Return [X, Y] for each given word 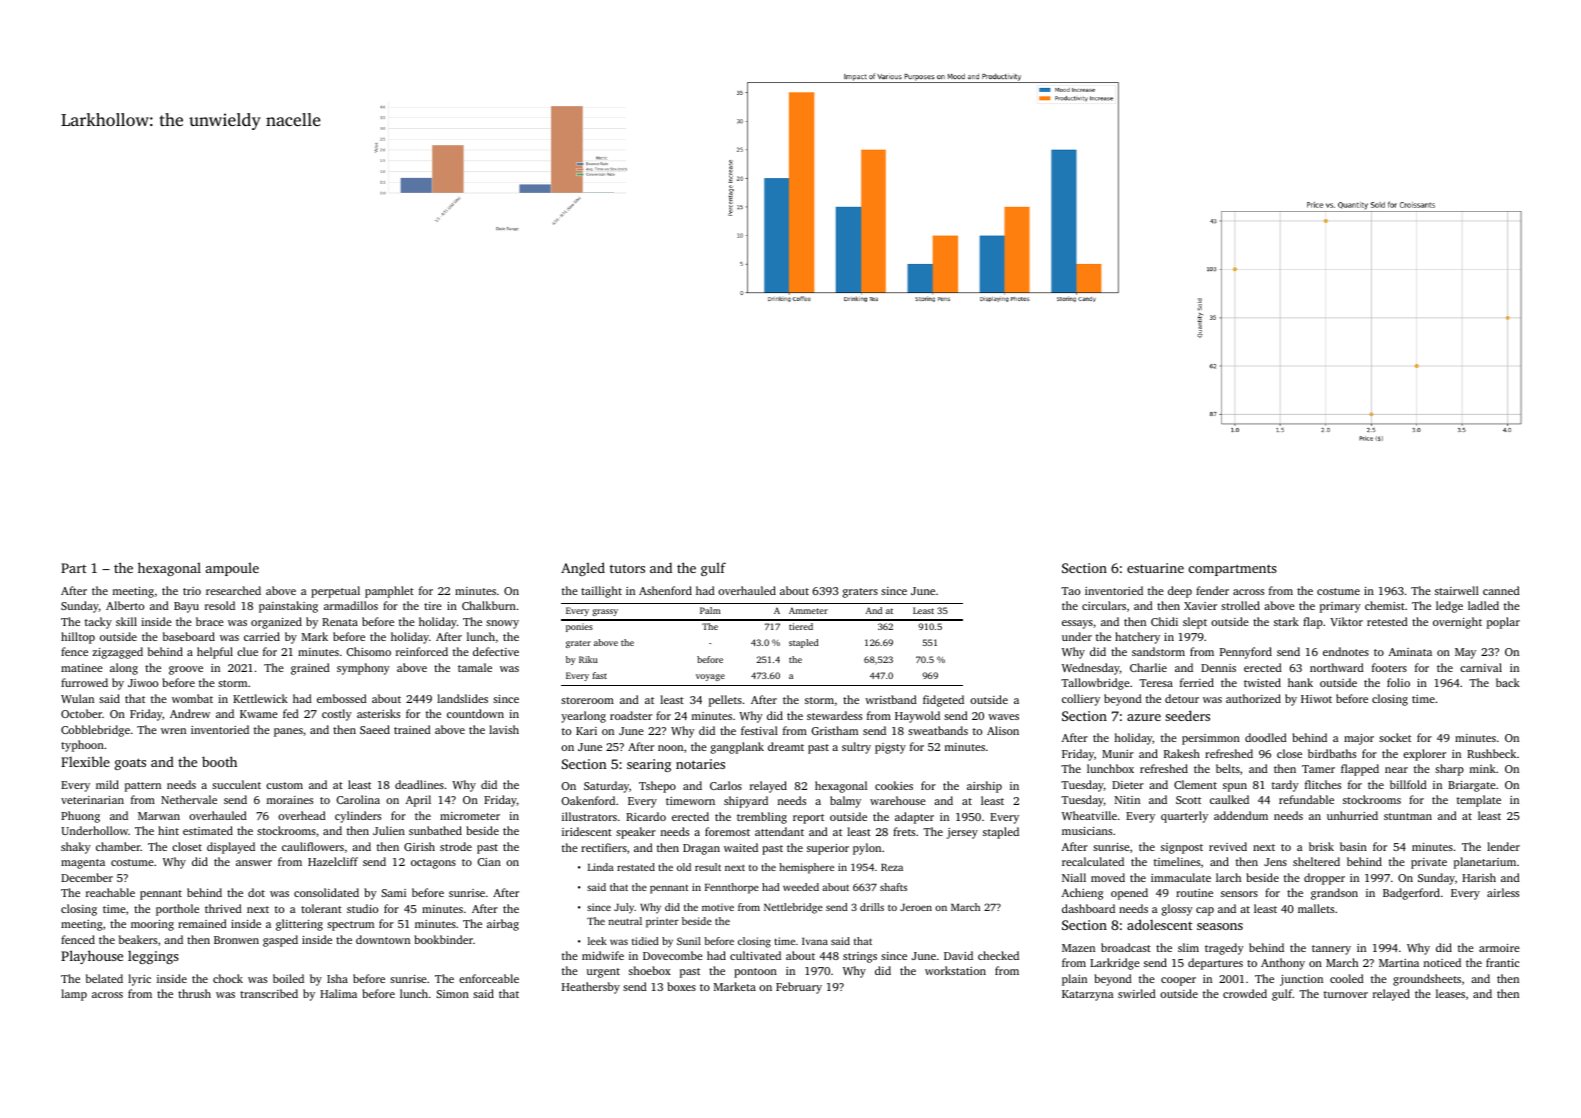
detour [1182, 698]
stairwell [1457, 590]
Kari [586, 731]
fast [600, 675]
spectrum [350, 926]
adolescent [1159, 924]
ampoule [232, 569]
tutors [627, 568]
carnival [1481, 667]
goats [130, 764]
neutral [625, 921]
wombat [192, 698]
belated [104, 978]
